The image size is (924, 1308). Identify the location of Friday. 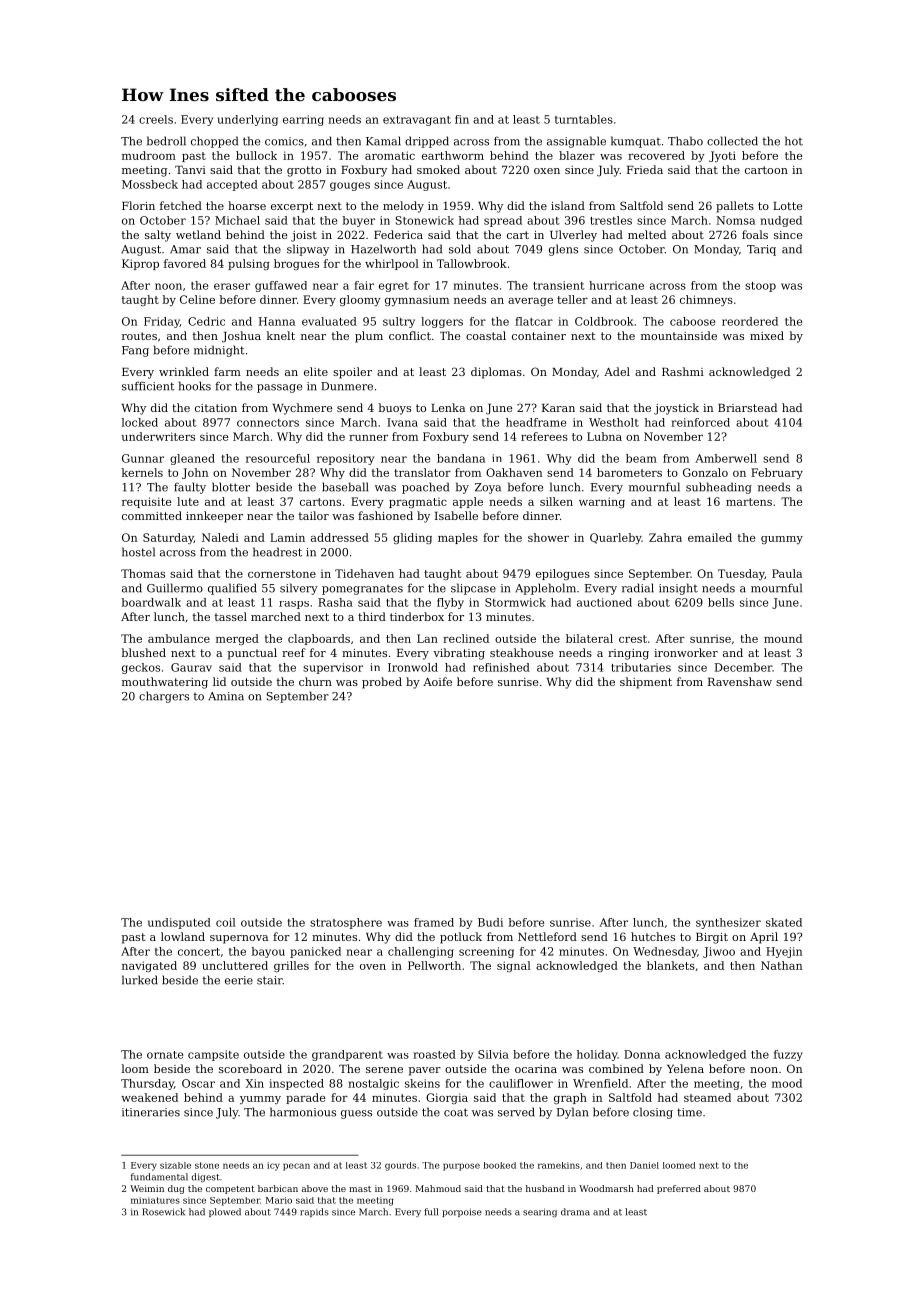
(162, 322).
